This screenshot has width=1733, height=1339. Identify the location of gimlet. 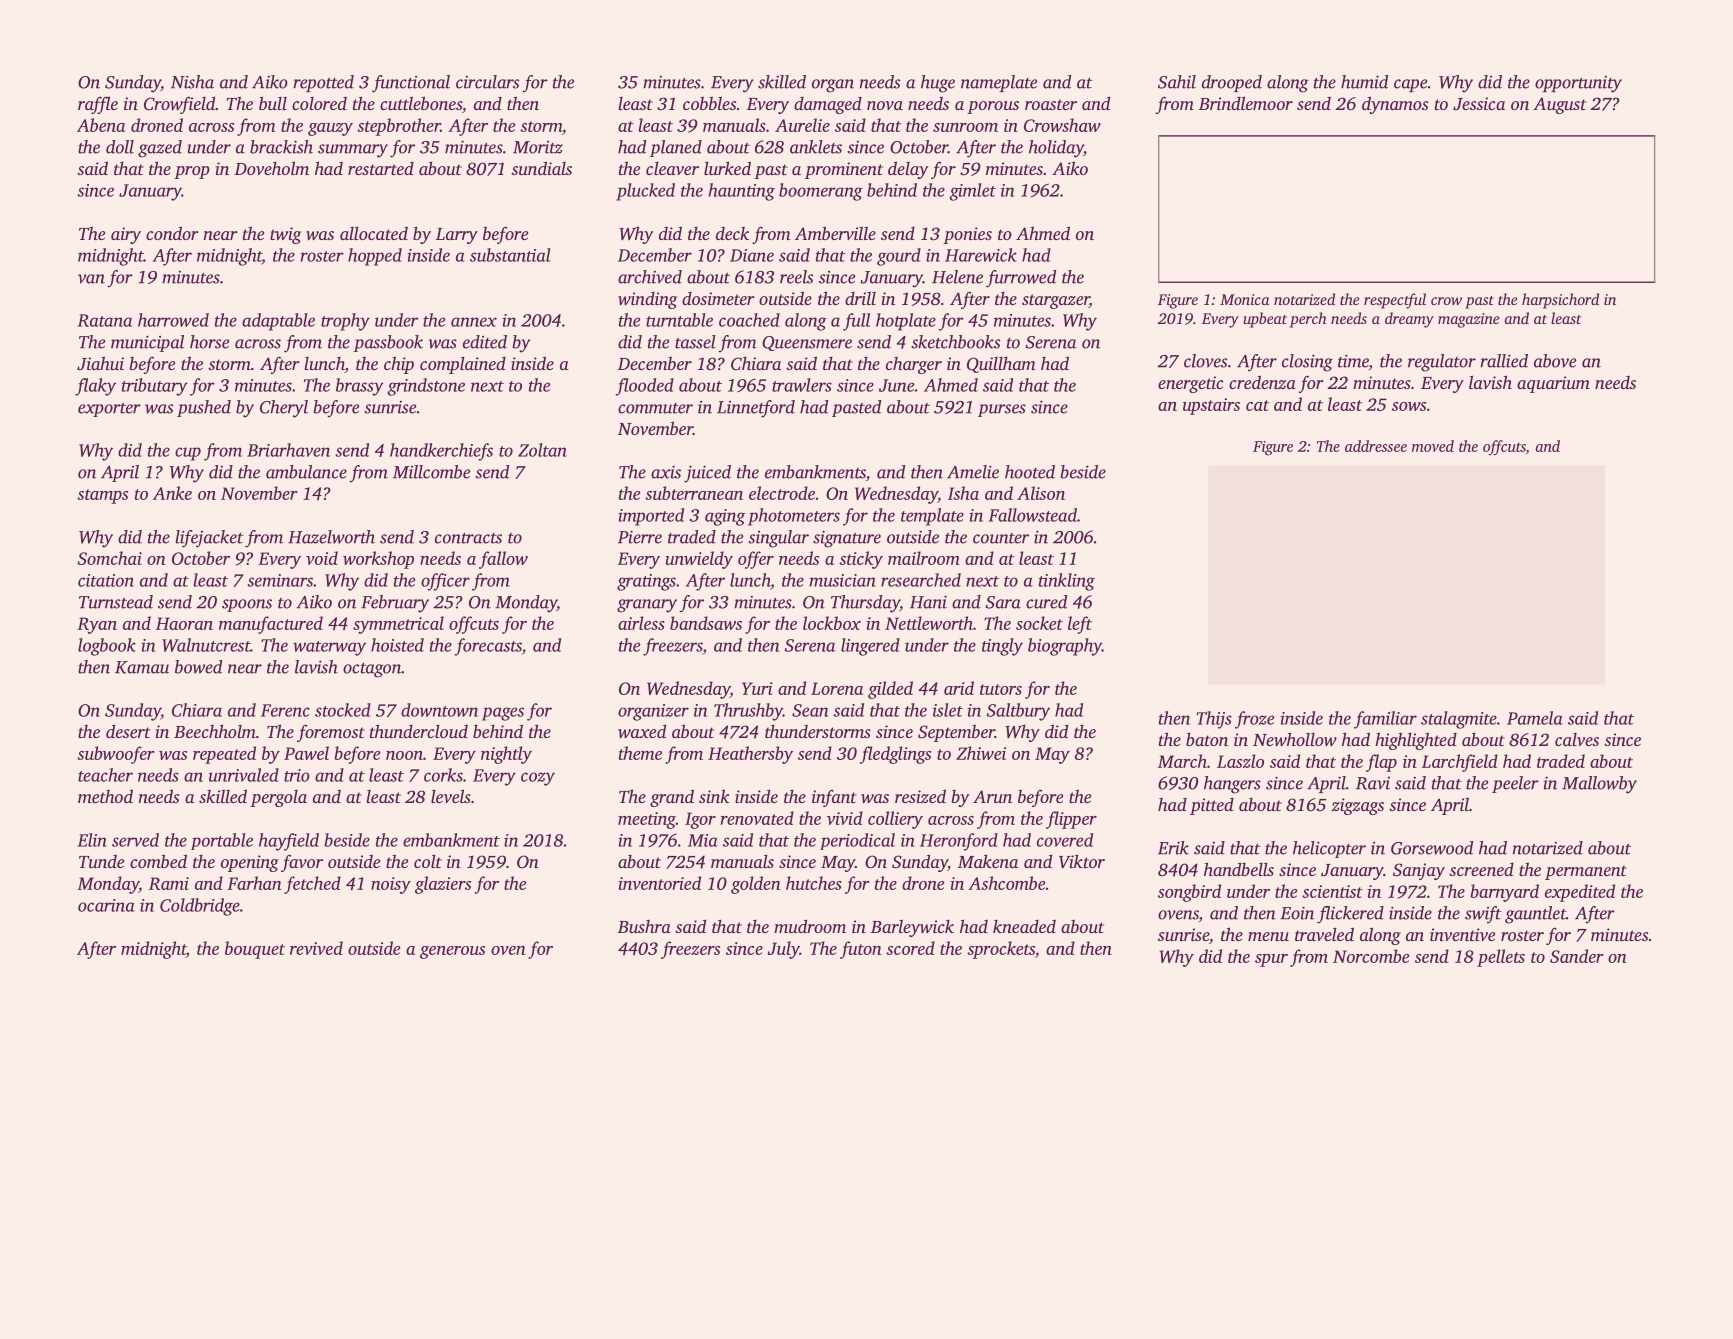
(973, 192).
